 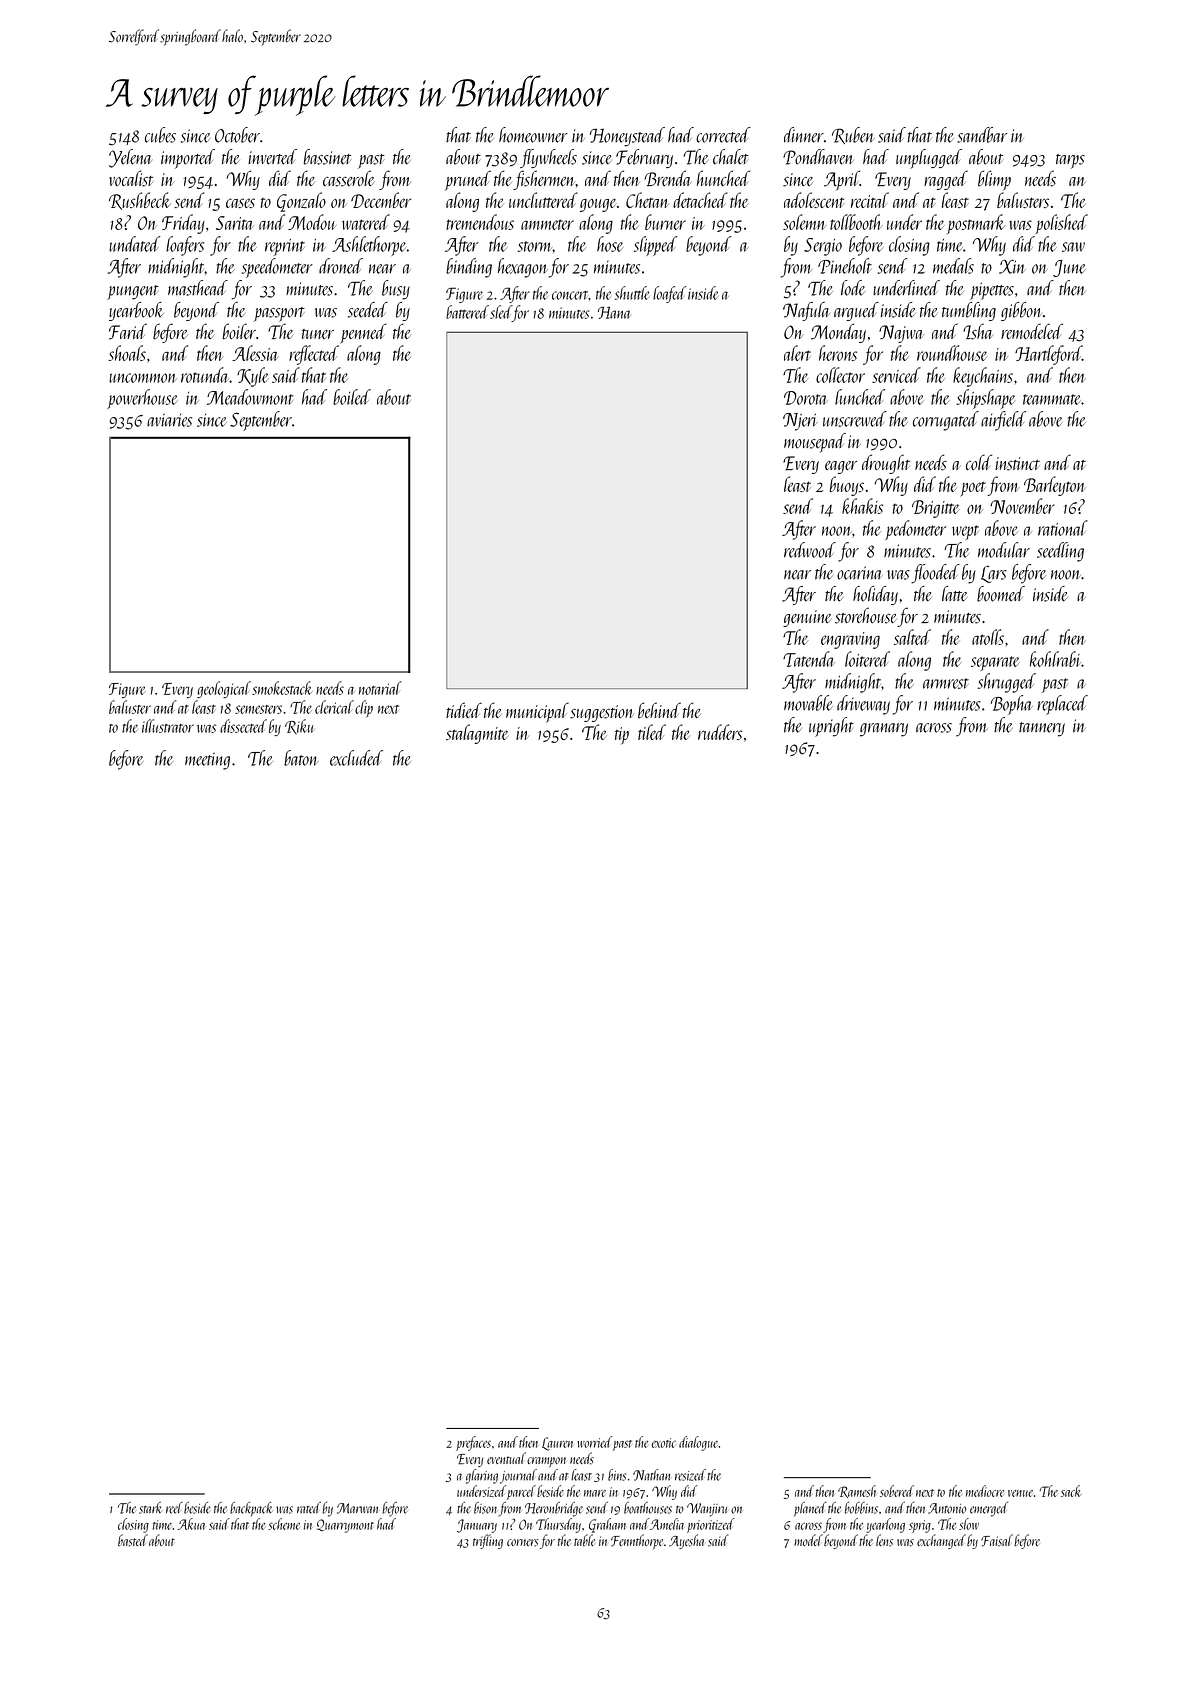 What do you see at coordinates (150, 1508) in the page?
I see `stark` at bounding box center [150, 1508].
